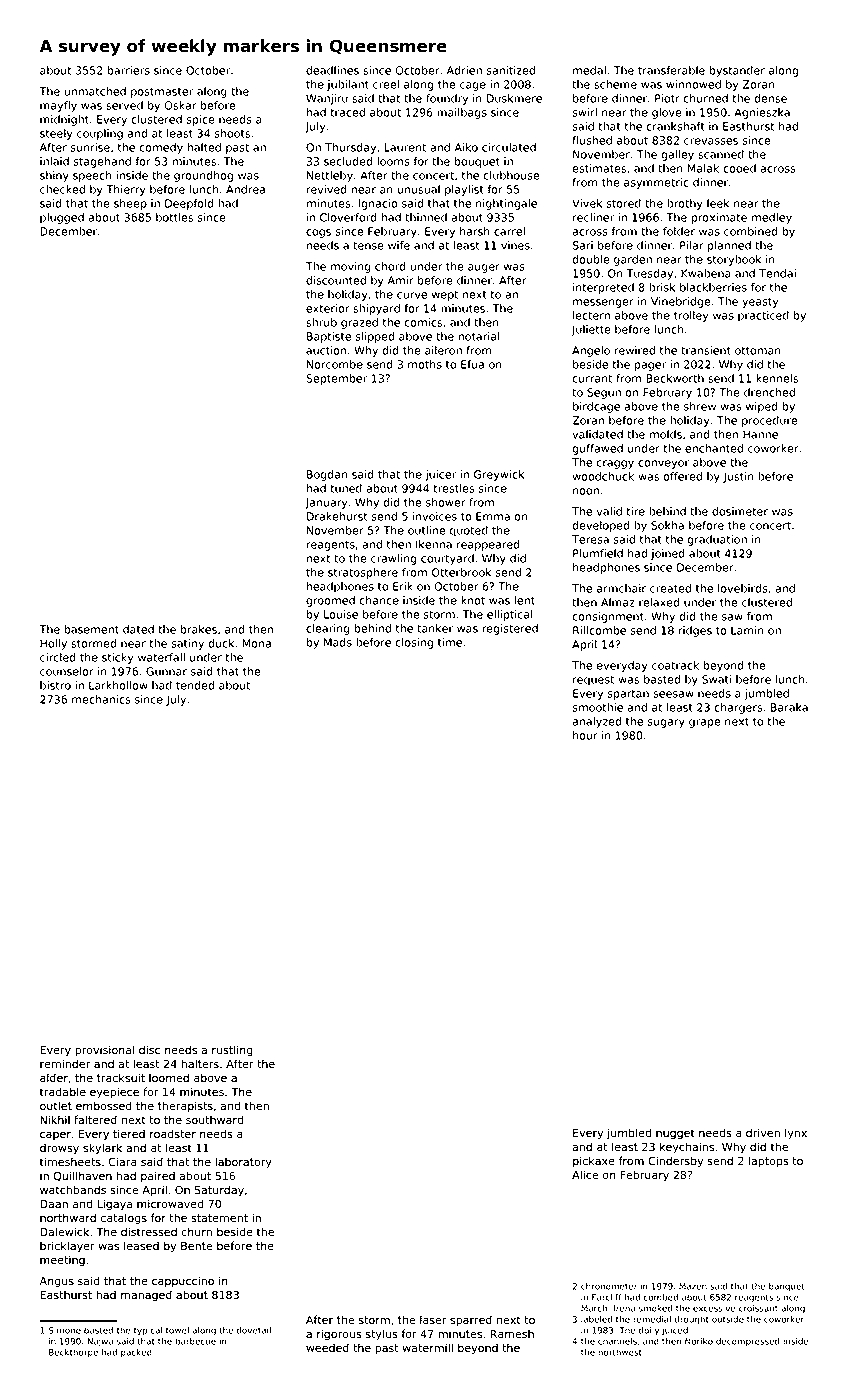 The height and width of the document is (1400, 849). I want to click on notarial, so click(479, 336).
